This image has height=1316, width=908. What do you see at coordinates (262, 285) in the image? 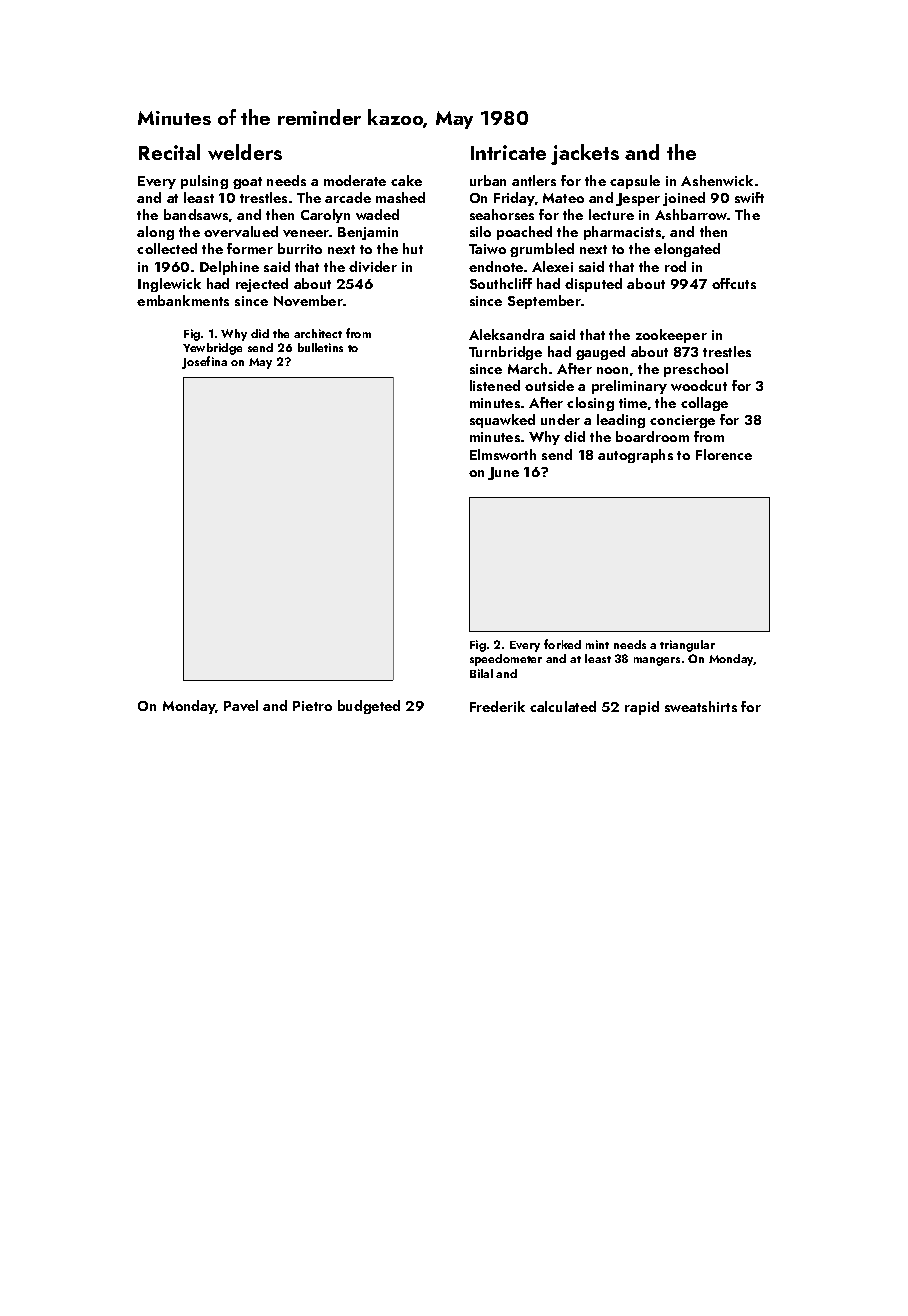
I see `rejected` at bounding box center [262, 285].
